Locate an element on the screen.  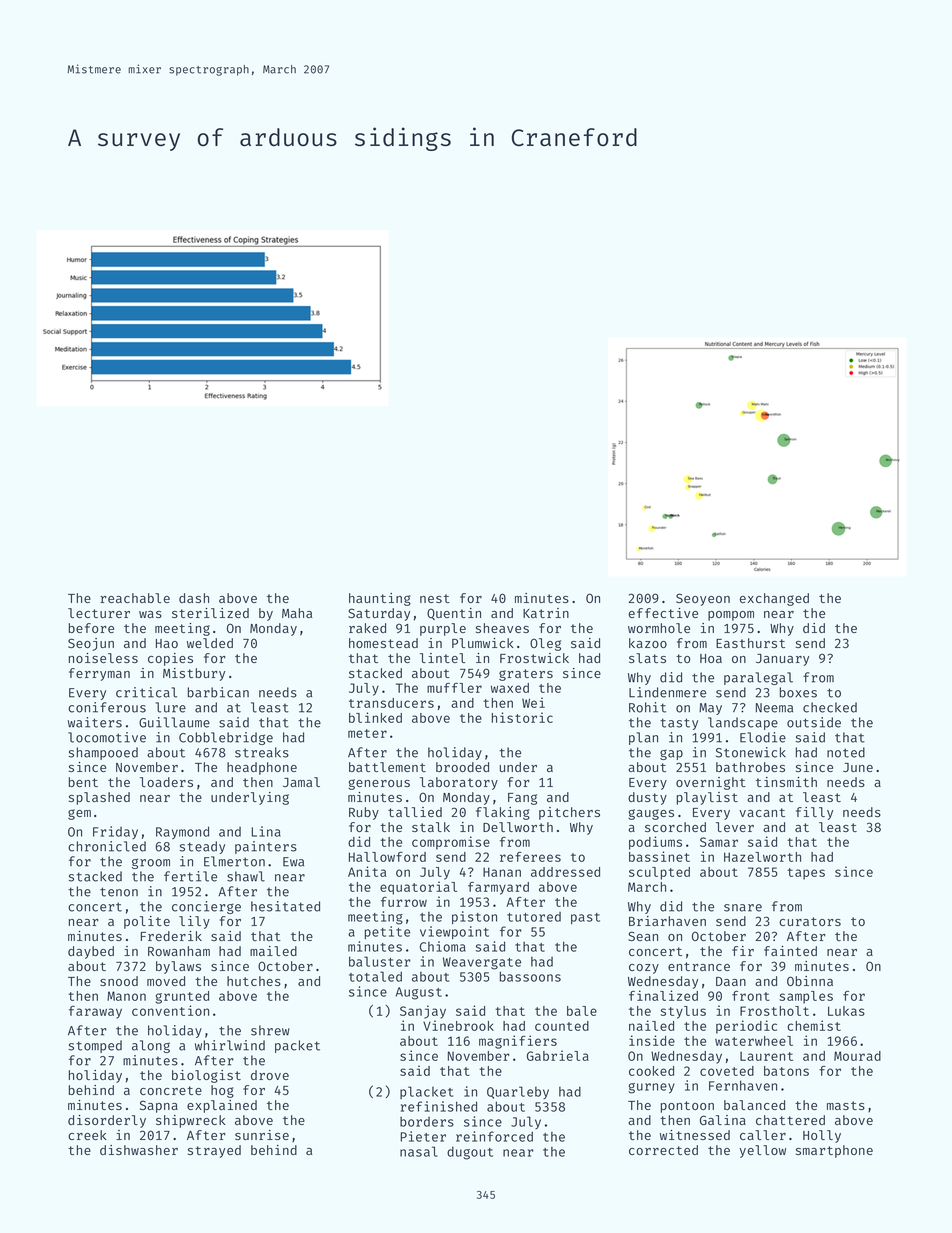
sheaves is located at coordinates (502, 628).
